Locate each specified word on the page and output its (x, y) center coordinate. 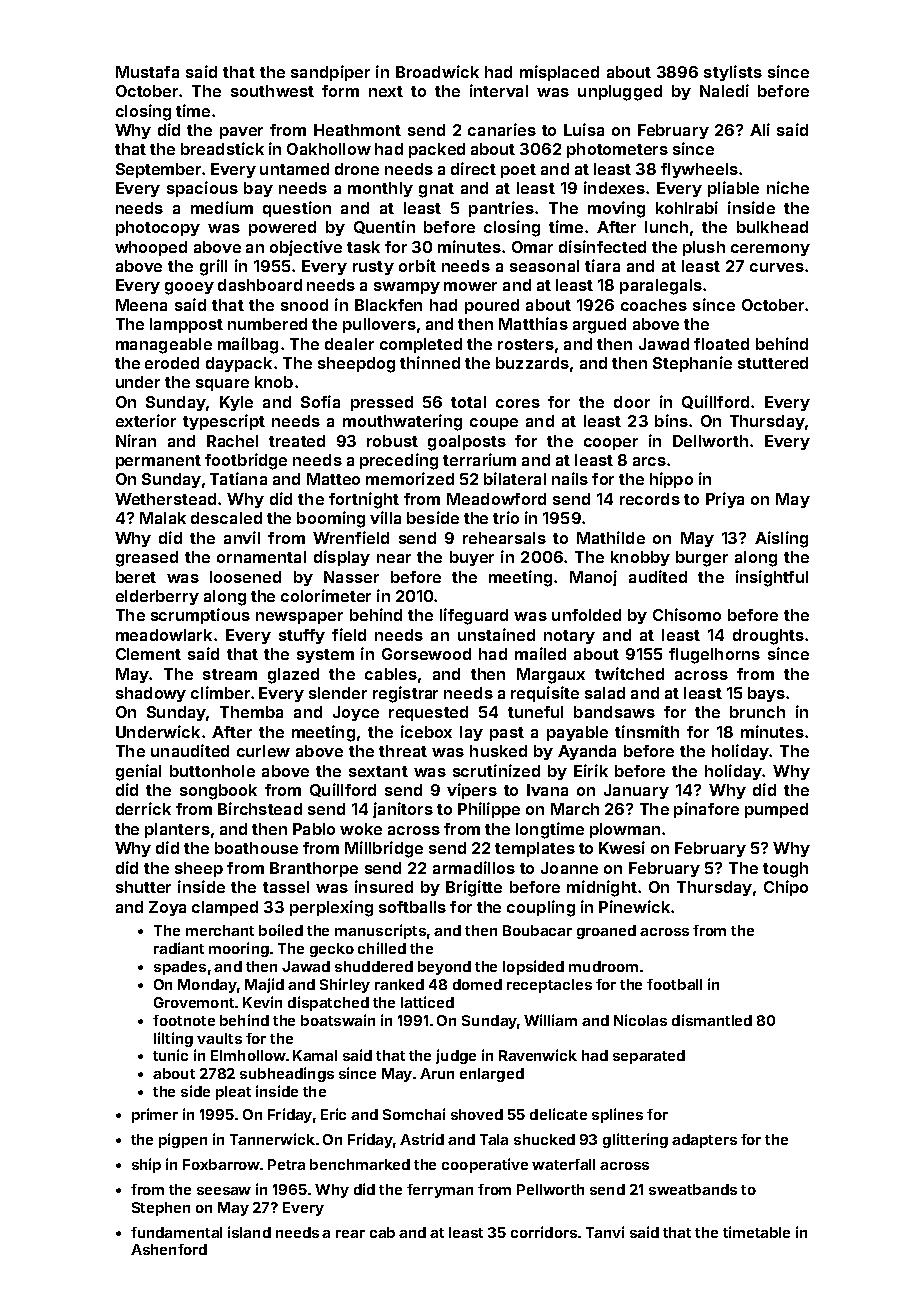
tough (785, 870)
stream (230, 674)
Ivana (547, 790)
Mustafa (147, 72)
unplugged (620, 93)
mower (470, 286)
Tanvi (605, 1232)
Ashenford (169, 1249)
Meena (141, 305)
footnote (184, 1020)
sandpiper (330, 73)
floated (721, 344)
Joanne (569, 868)
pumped (776, 810)
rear (350, 1234)
